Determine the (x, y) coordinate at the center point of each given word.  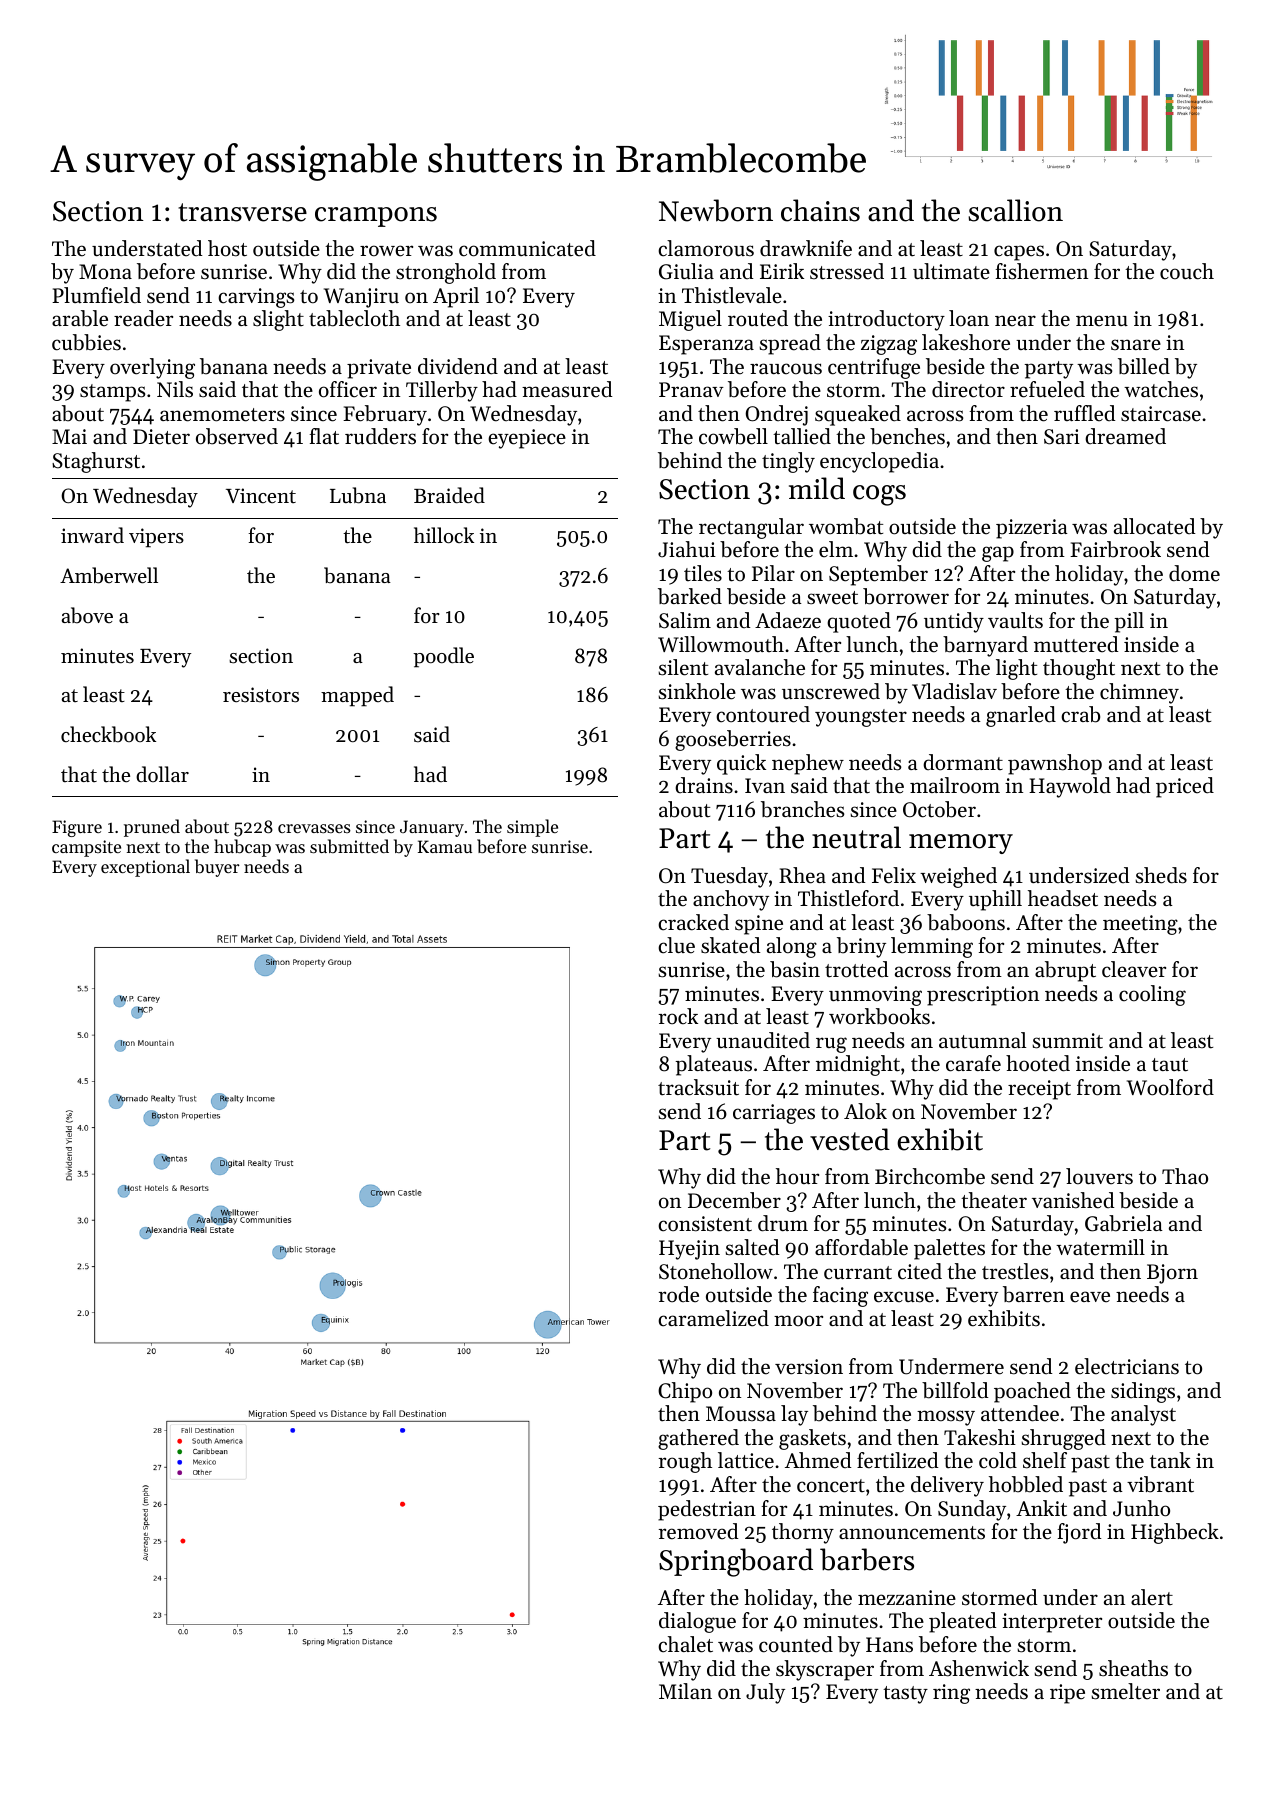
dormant (963, 762)
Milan (685, 1691)
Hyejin (689, 1250)
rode (679, 1294)
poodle (443, 657)
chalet (685, 1644)
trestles (1015, 1271)
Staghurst (96, 462)
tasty (905, 1695)
